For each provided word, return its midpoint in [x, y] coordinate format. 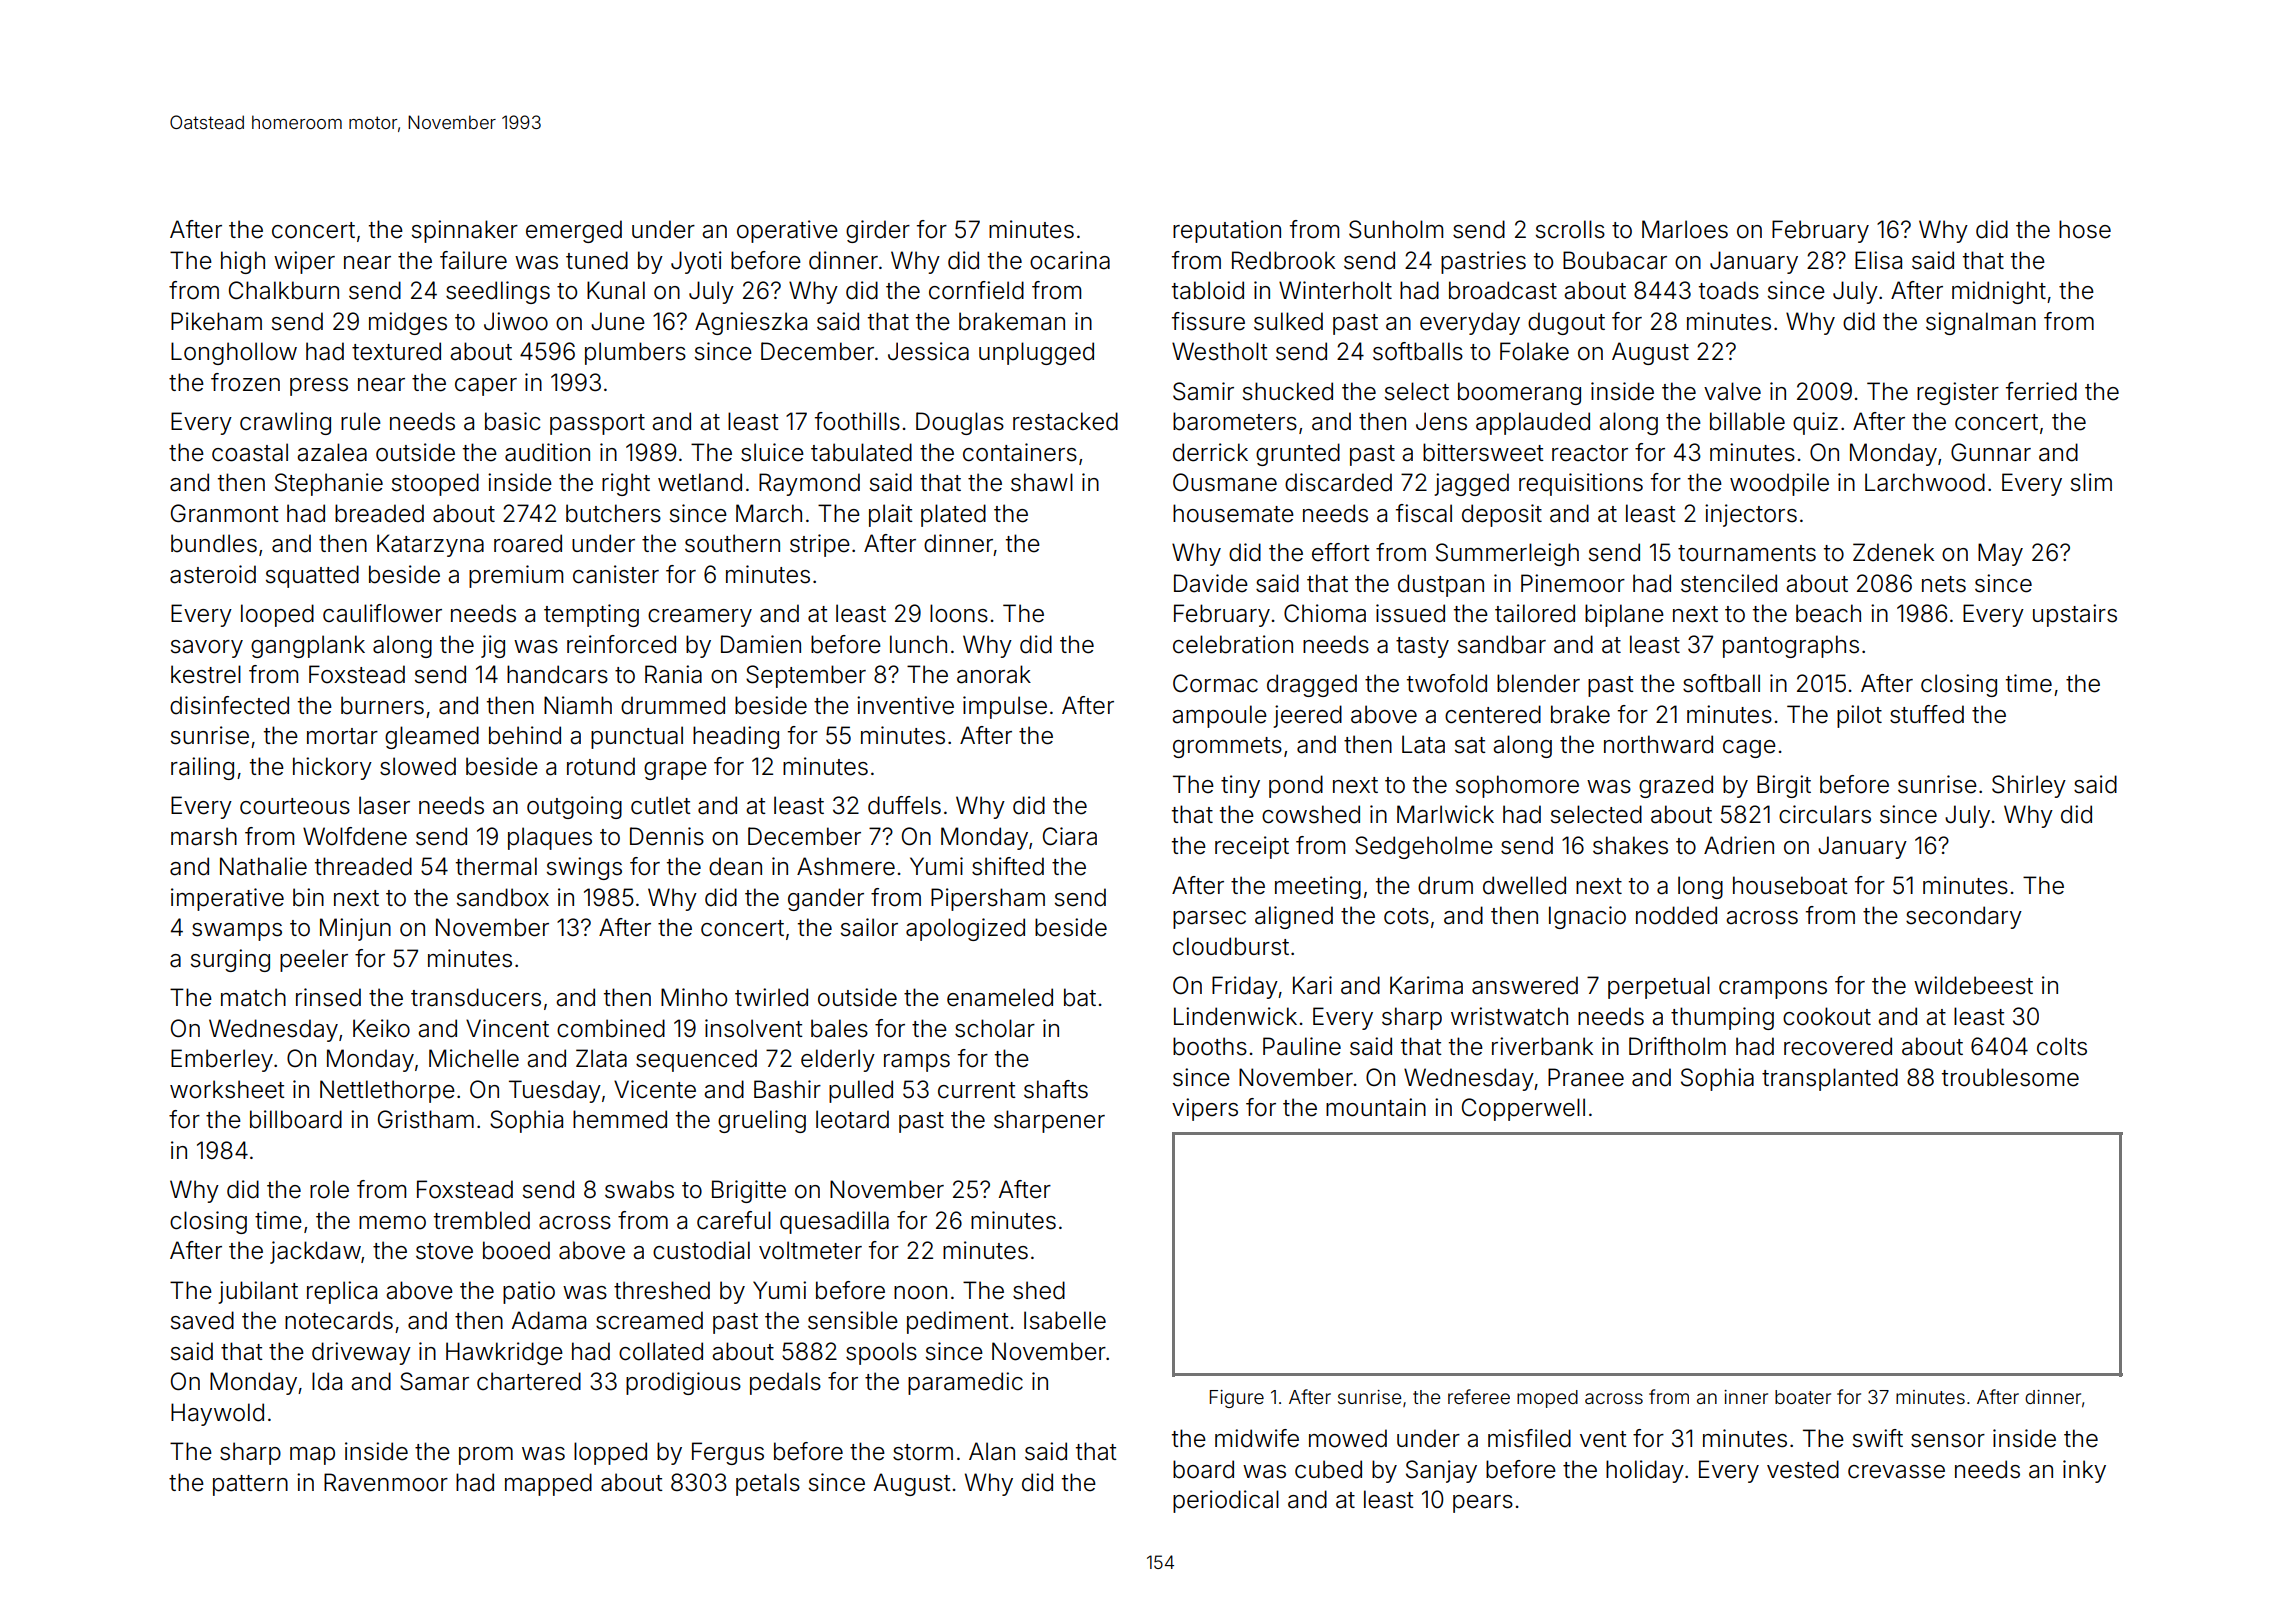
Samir [1203, 391]
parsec [1209, 920]
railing [202, 768]
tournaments [1747, 553]
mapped [548, 1484]
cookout [1827, 1016]
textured [396, 351]
